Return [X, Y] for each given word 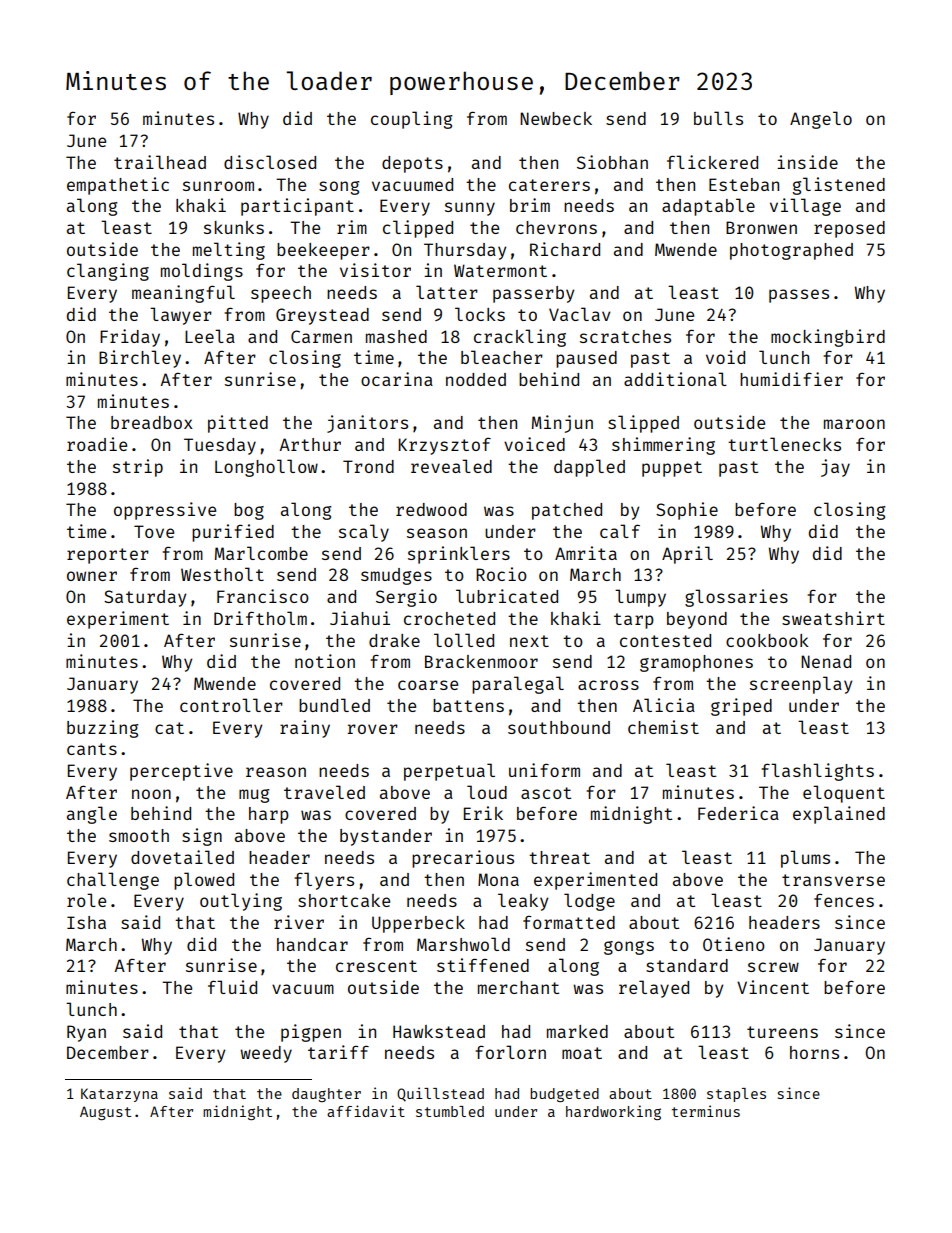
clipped [418, 229]
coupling [411, 120]
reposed [849, 229]
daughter [326, 1095]
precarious [463, 859]
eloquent [844, 794]
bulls [718, 118]
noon [151, 794]
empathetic [118, 186]
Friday [130, 338]
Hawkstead [439, 1031]
